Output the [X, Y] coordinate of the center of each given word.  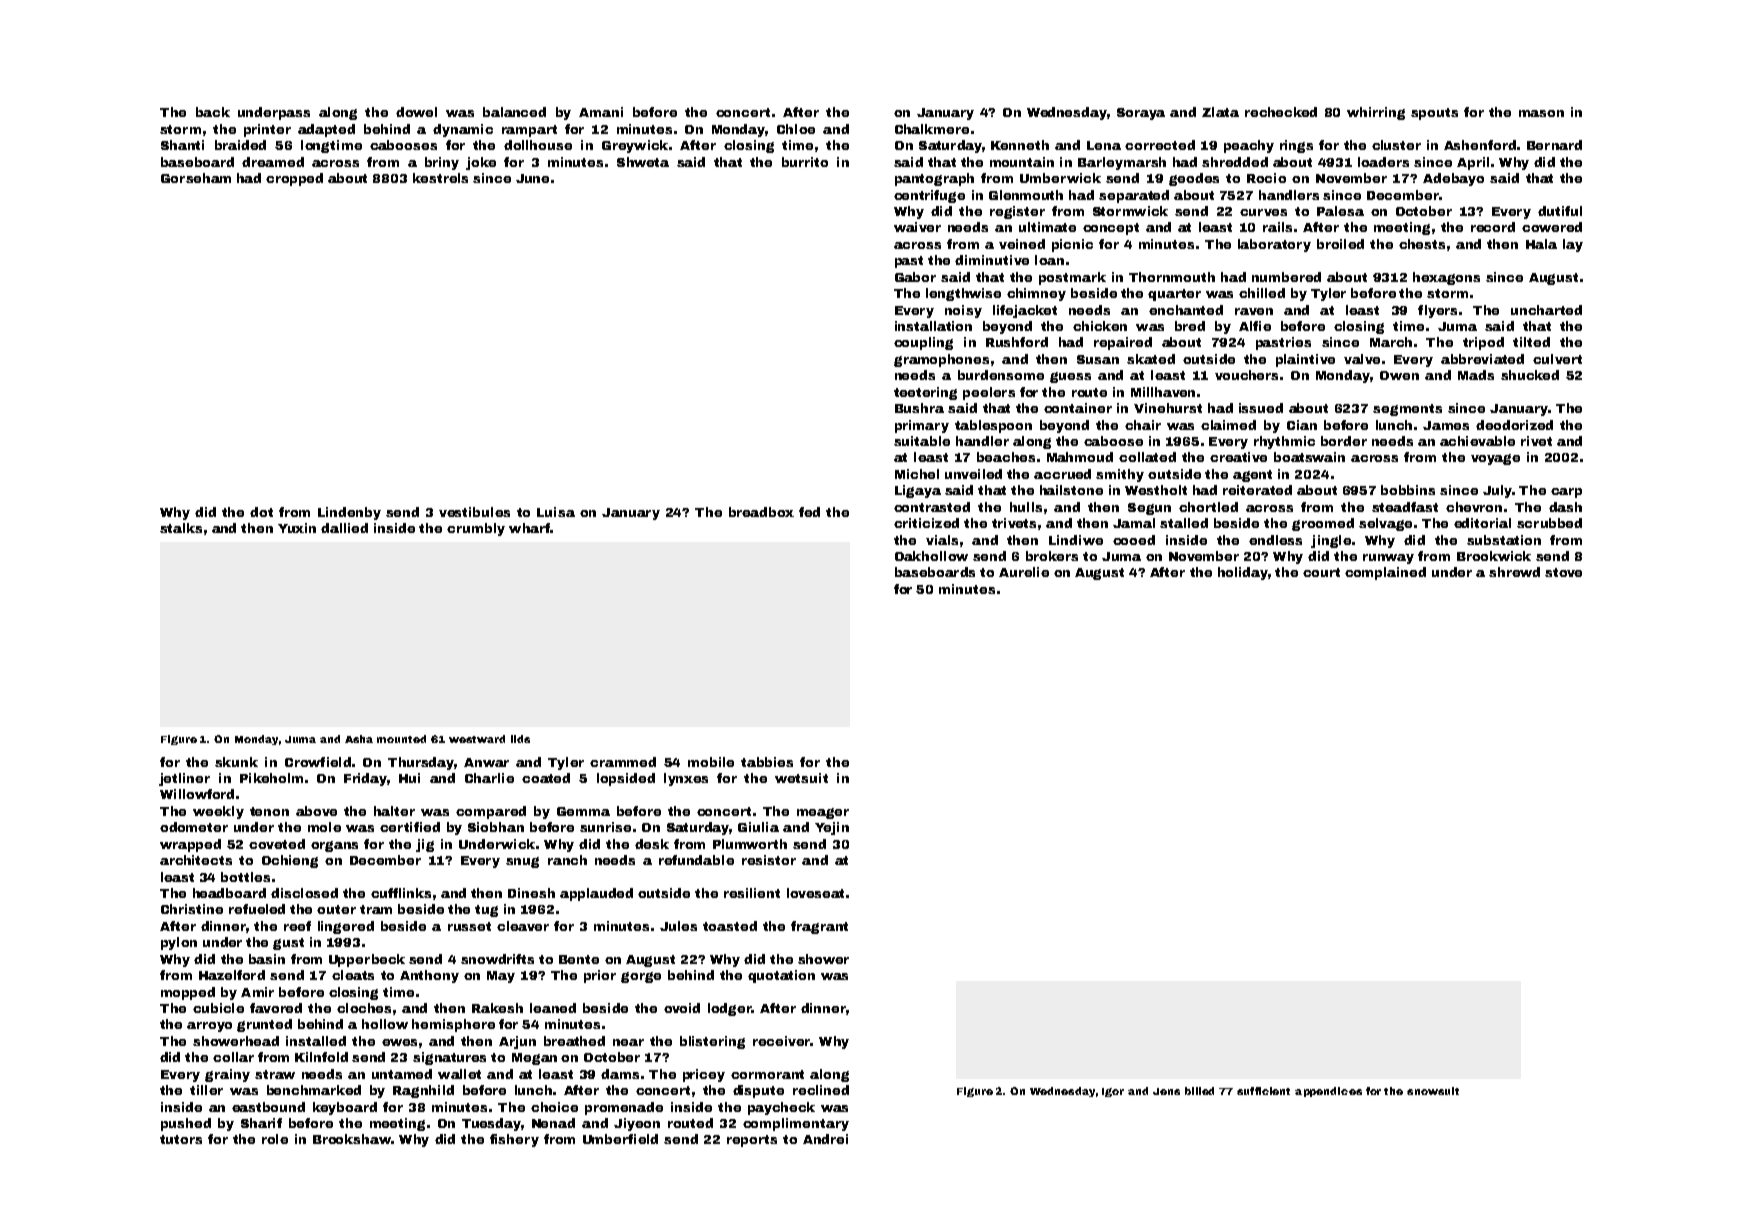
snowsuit [1433, 1091]
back [213, 112]
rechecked [1281, 112]
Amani [601, 112]
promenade [624, 1108]
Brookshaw [352, 1139]
